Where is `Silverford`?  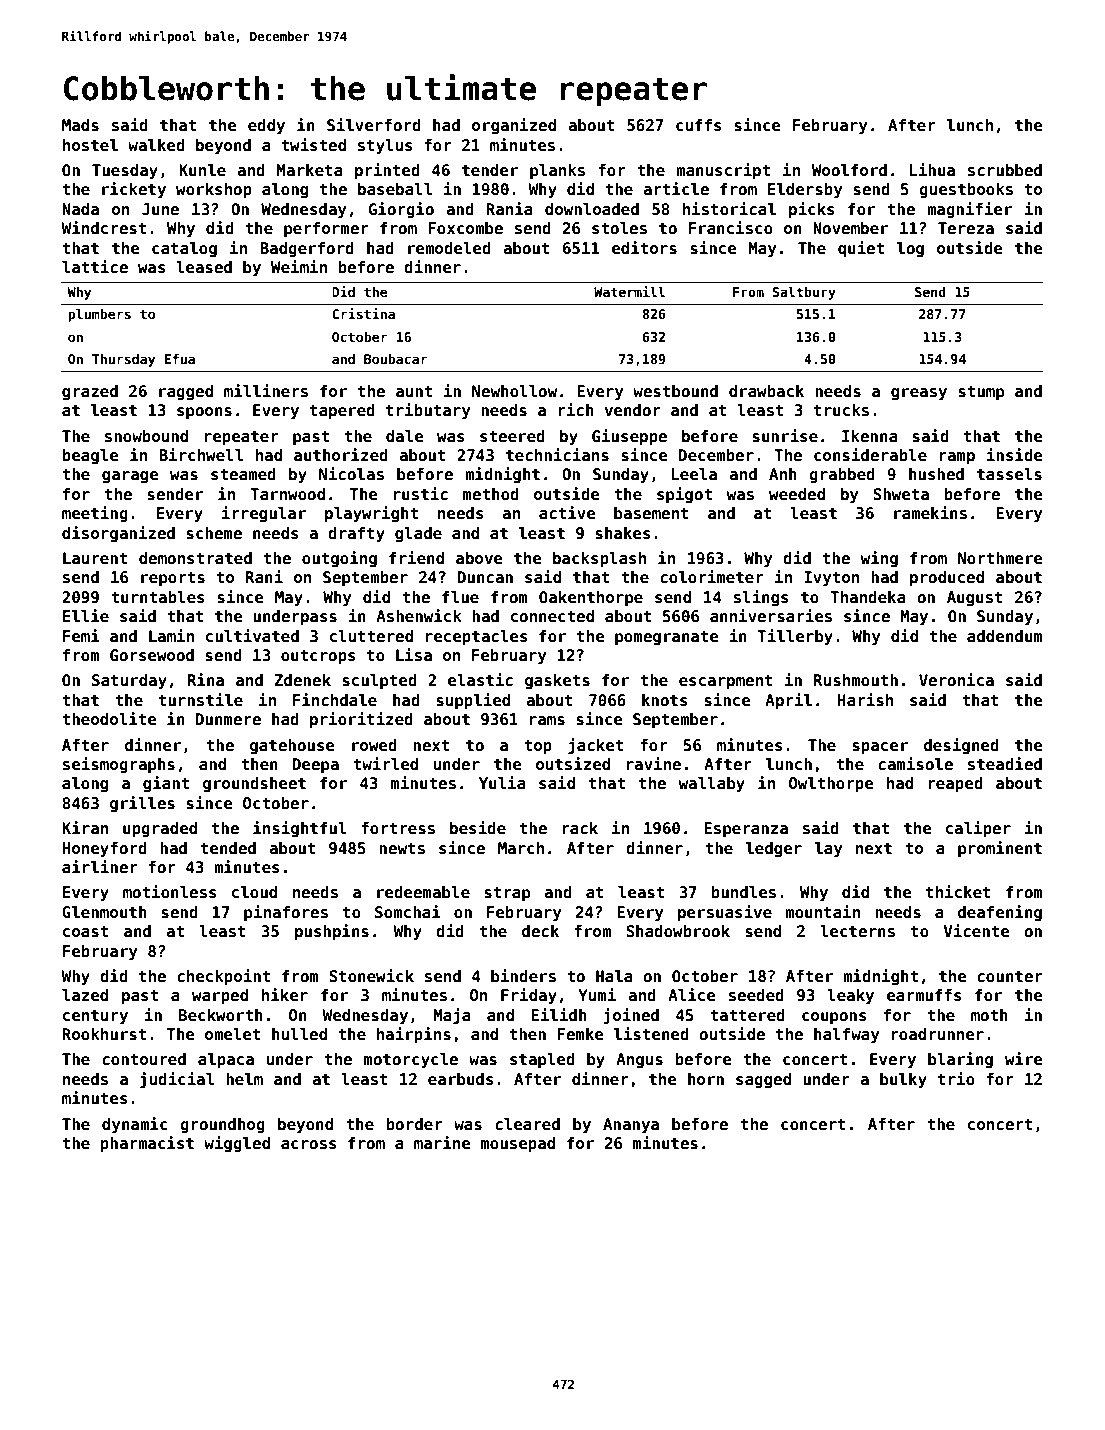 Silverford is located at coordinates (374, 125).
